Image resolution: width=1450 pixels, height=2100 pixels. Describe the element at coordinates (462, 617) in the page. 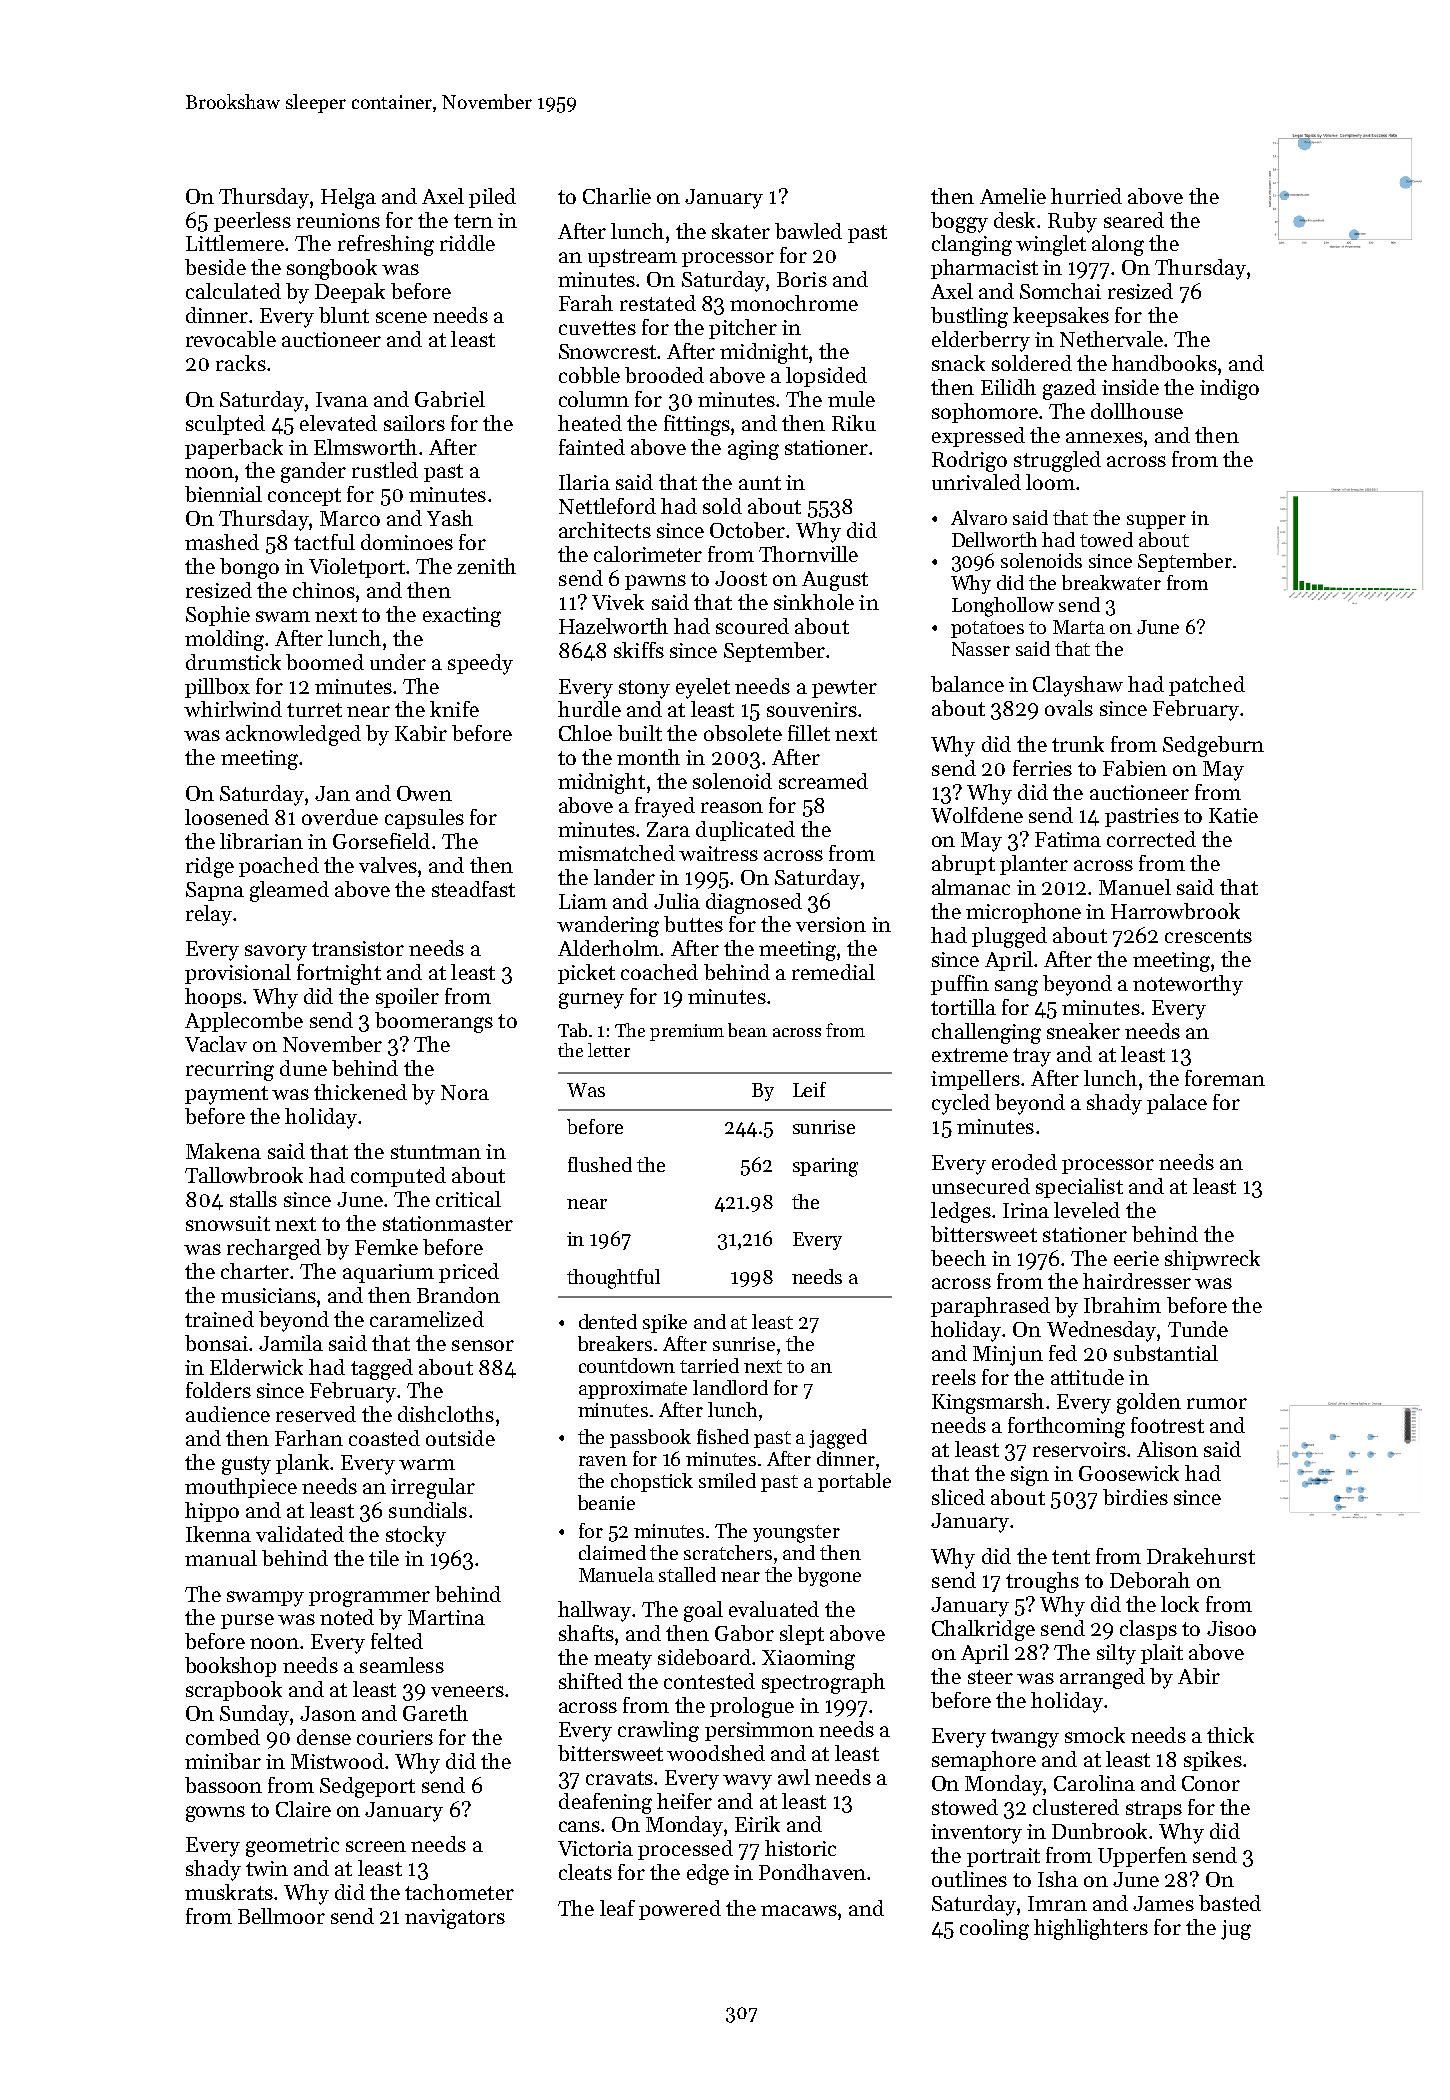

I see `exacting` at that location.
